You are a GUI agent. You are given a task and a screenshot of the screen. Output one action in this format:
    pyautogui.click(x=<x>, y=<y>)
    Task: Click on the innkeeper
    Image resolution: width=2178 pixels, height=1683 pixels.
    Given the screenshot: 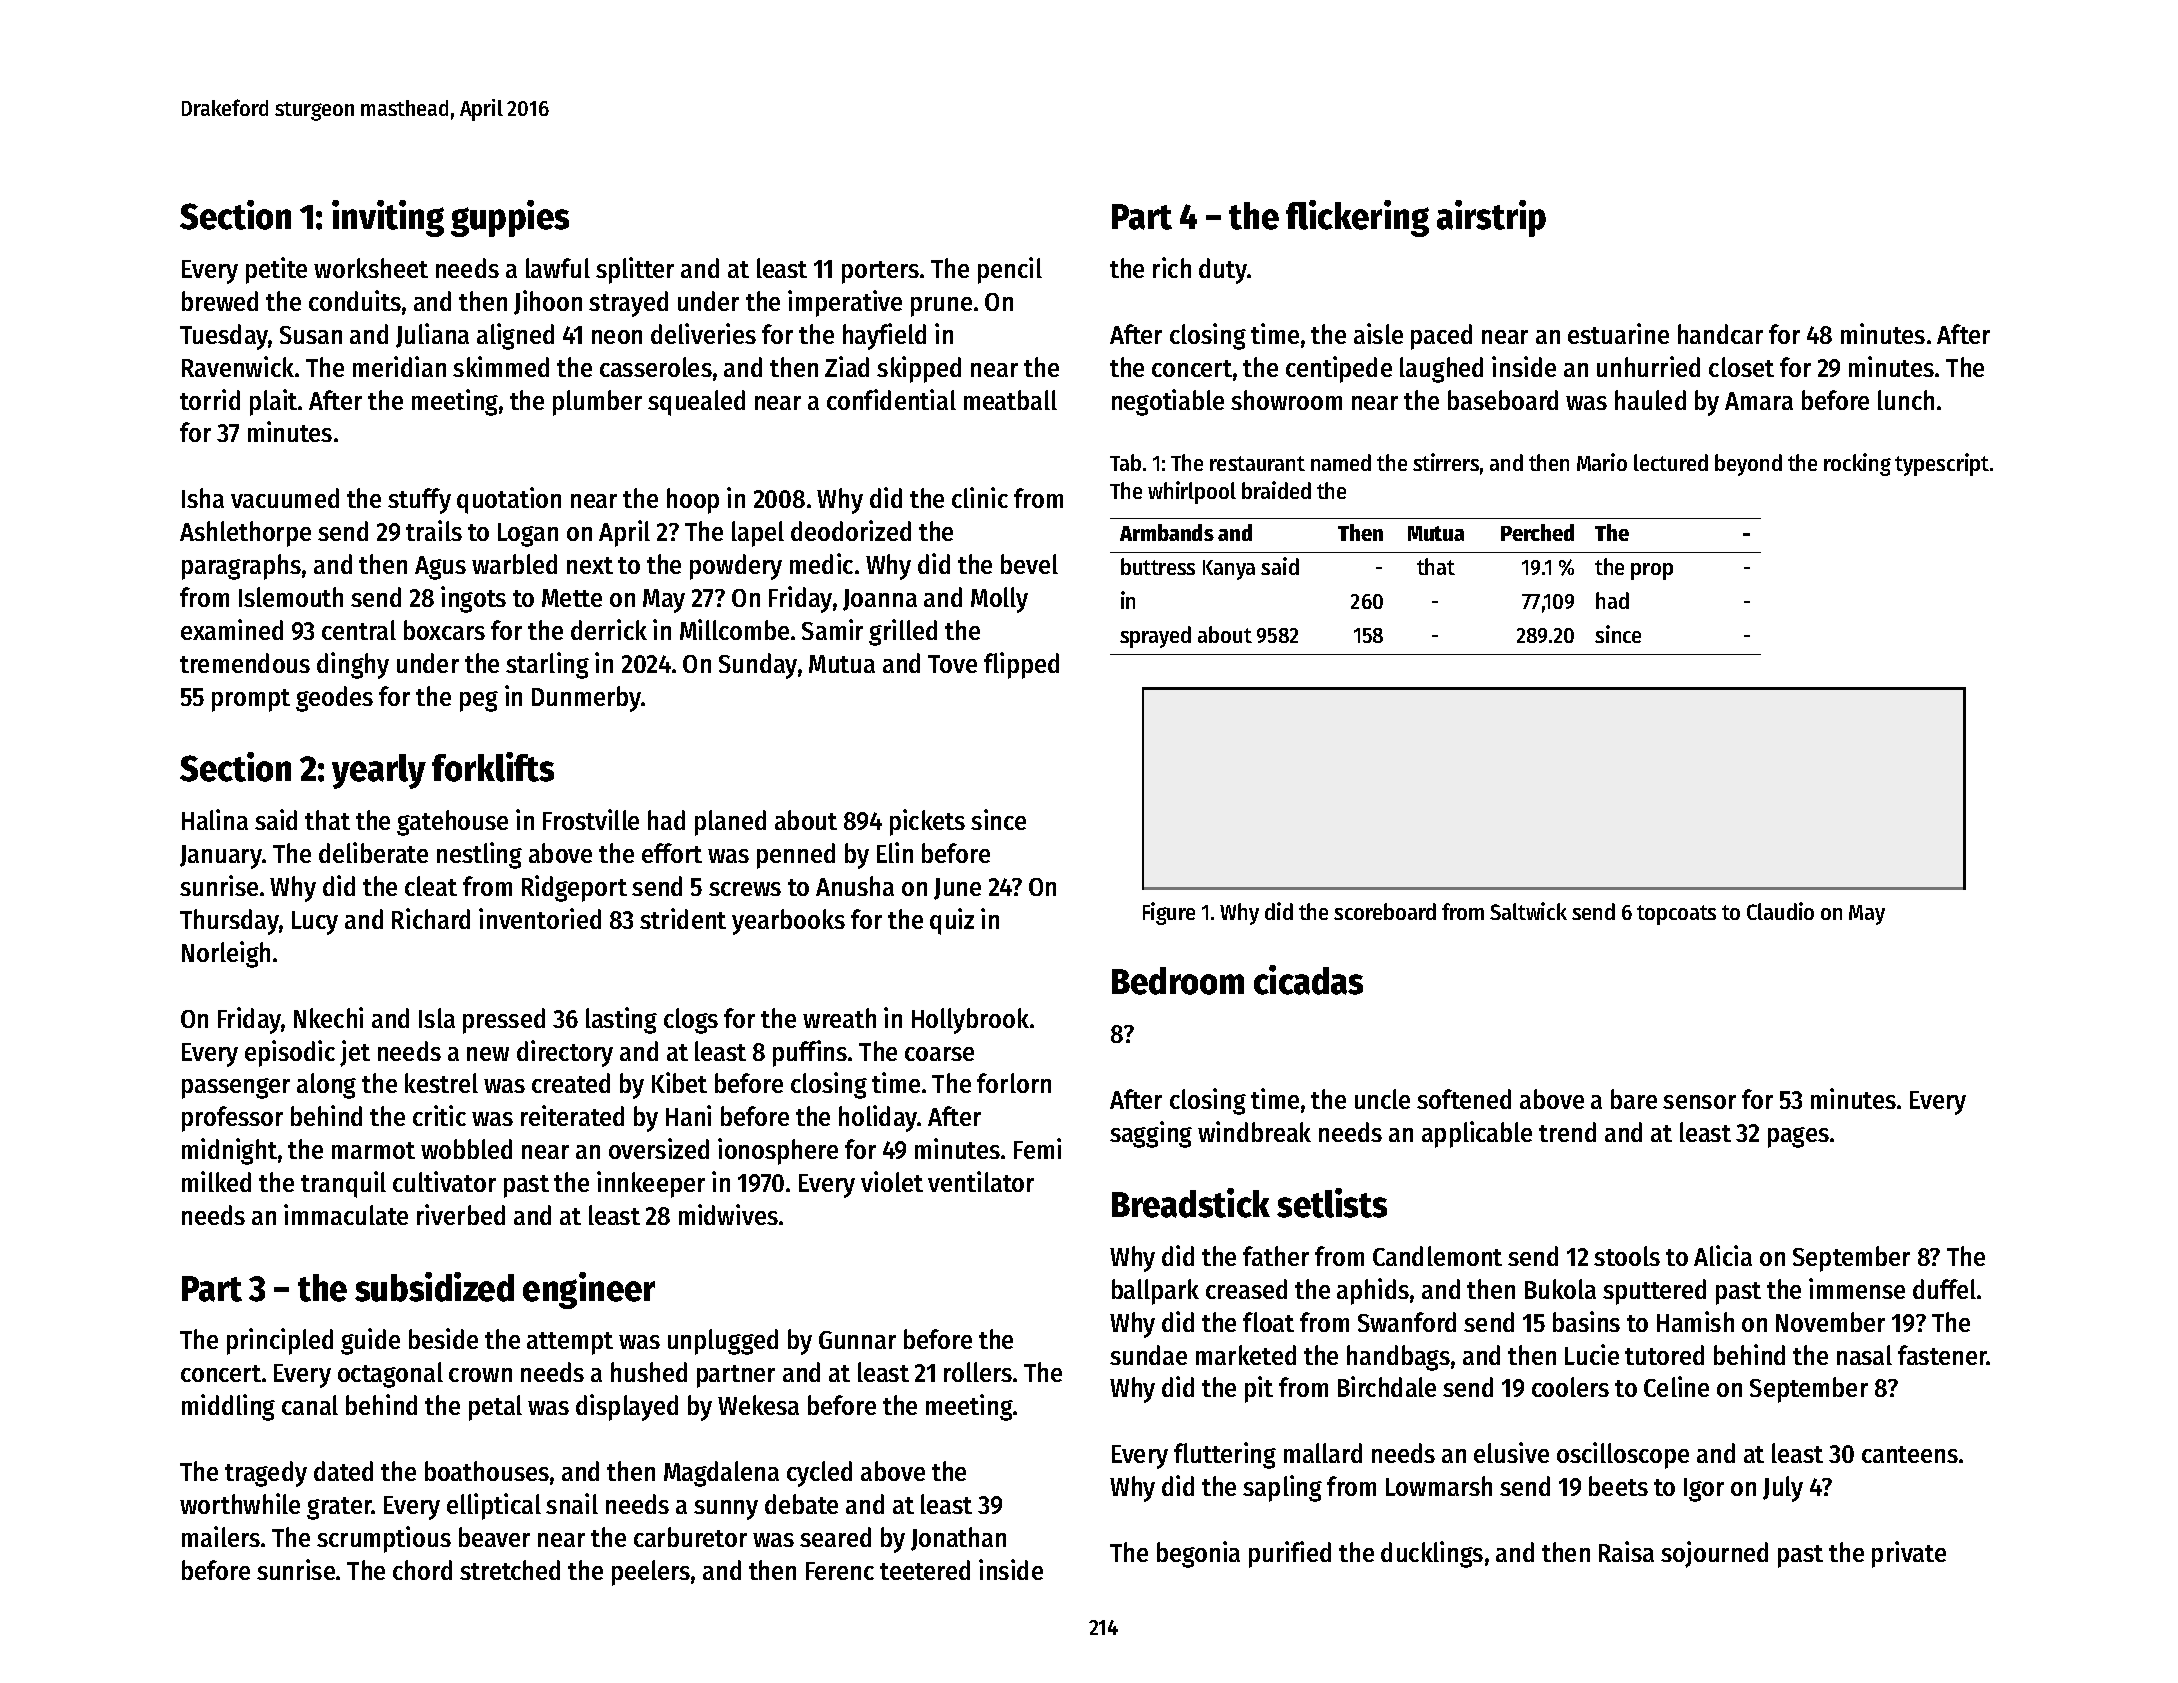 What is the action you would take?
    pyautogui.click(x=651, y=1184)
